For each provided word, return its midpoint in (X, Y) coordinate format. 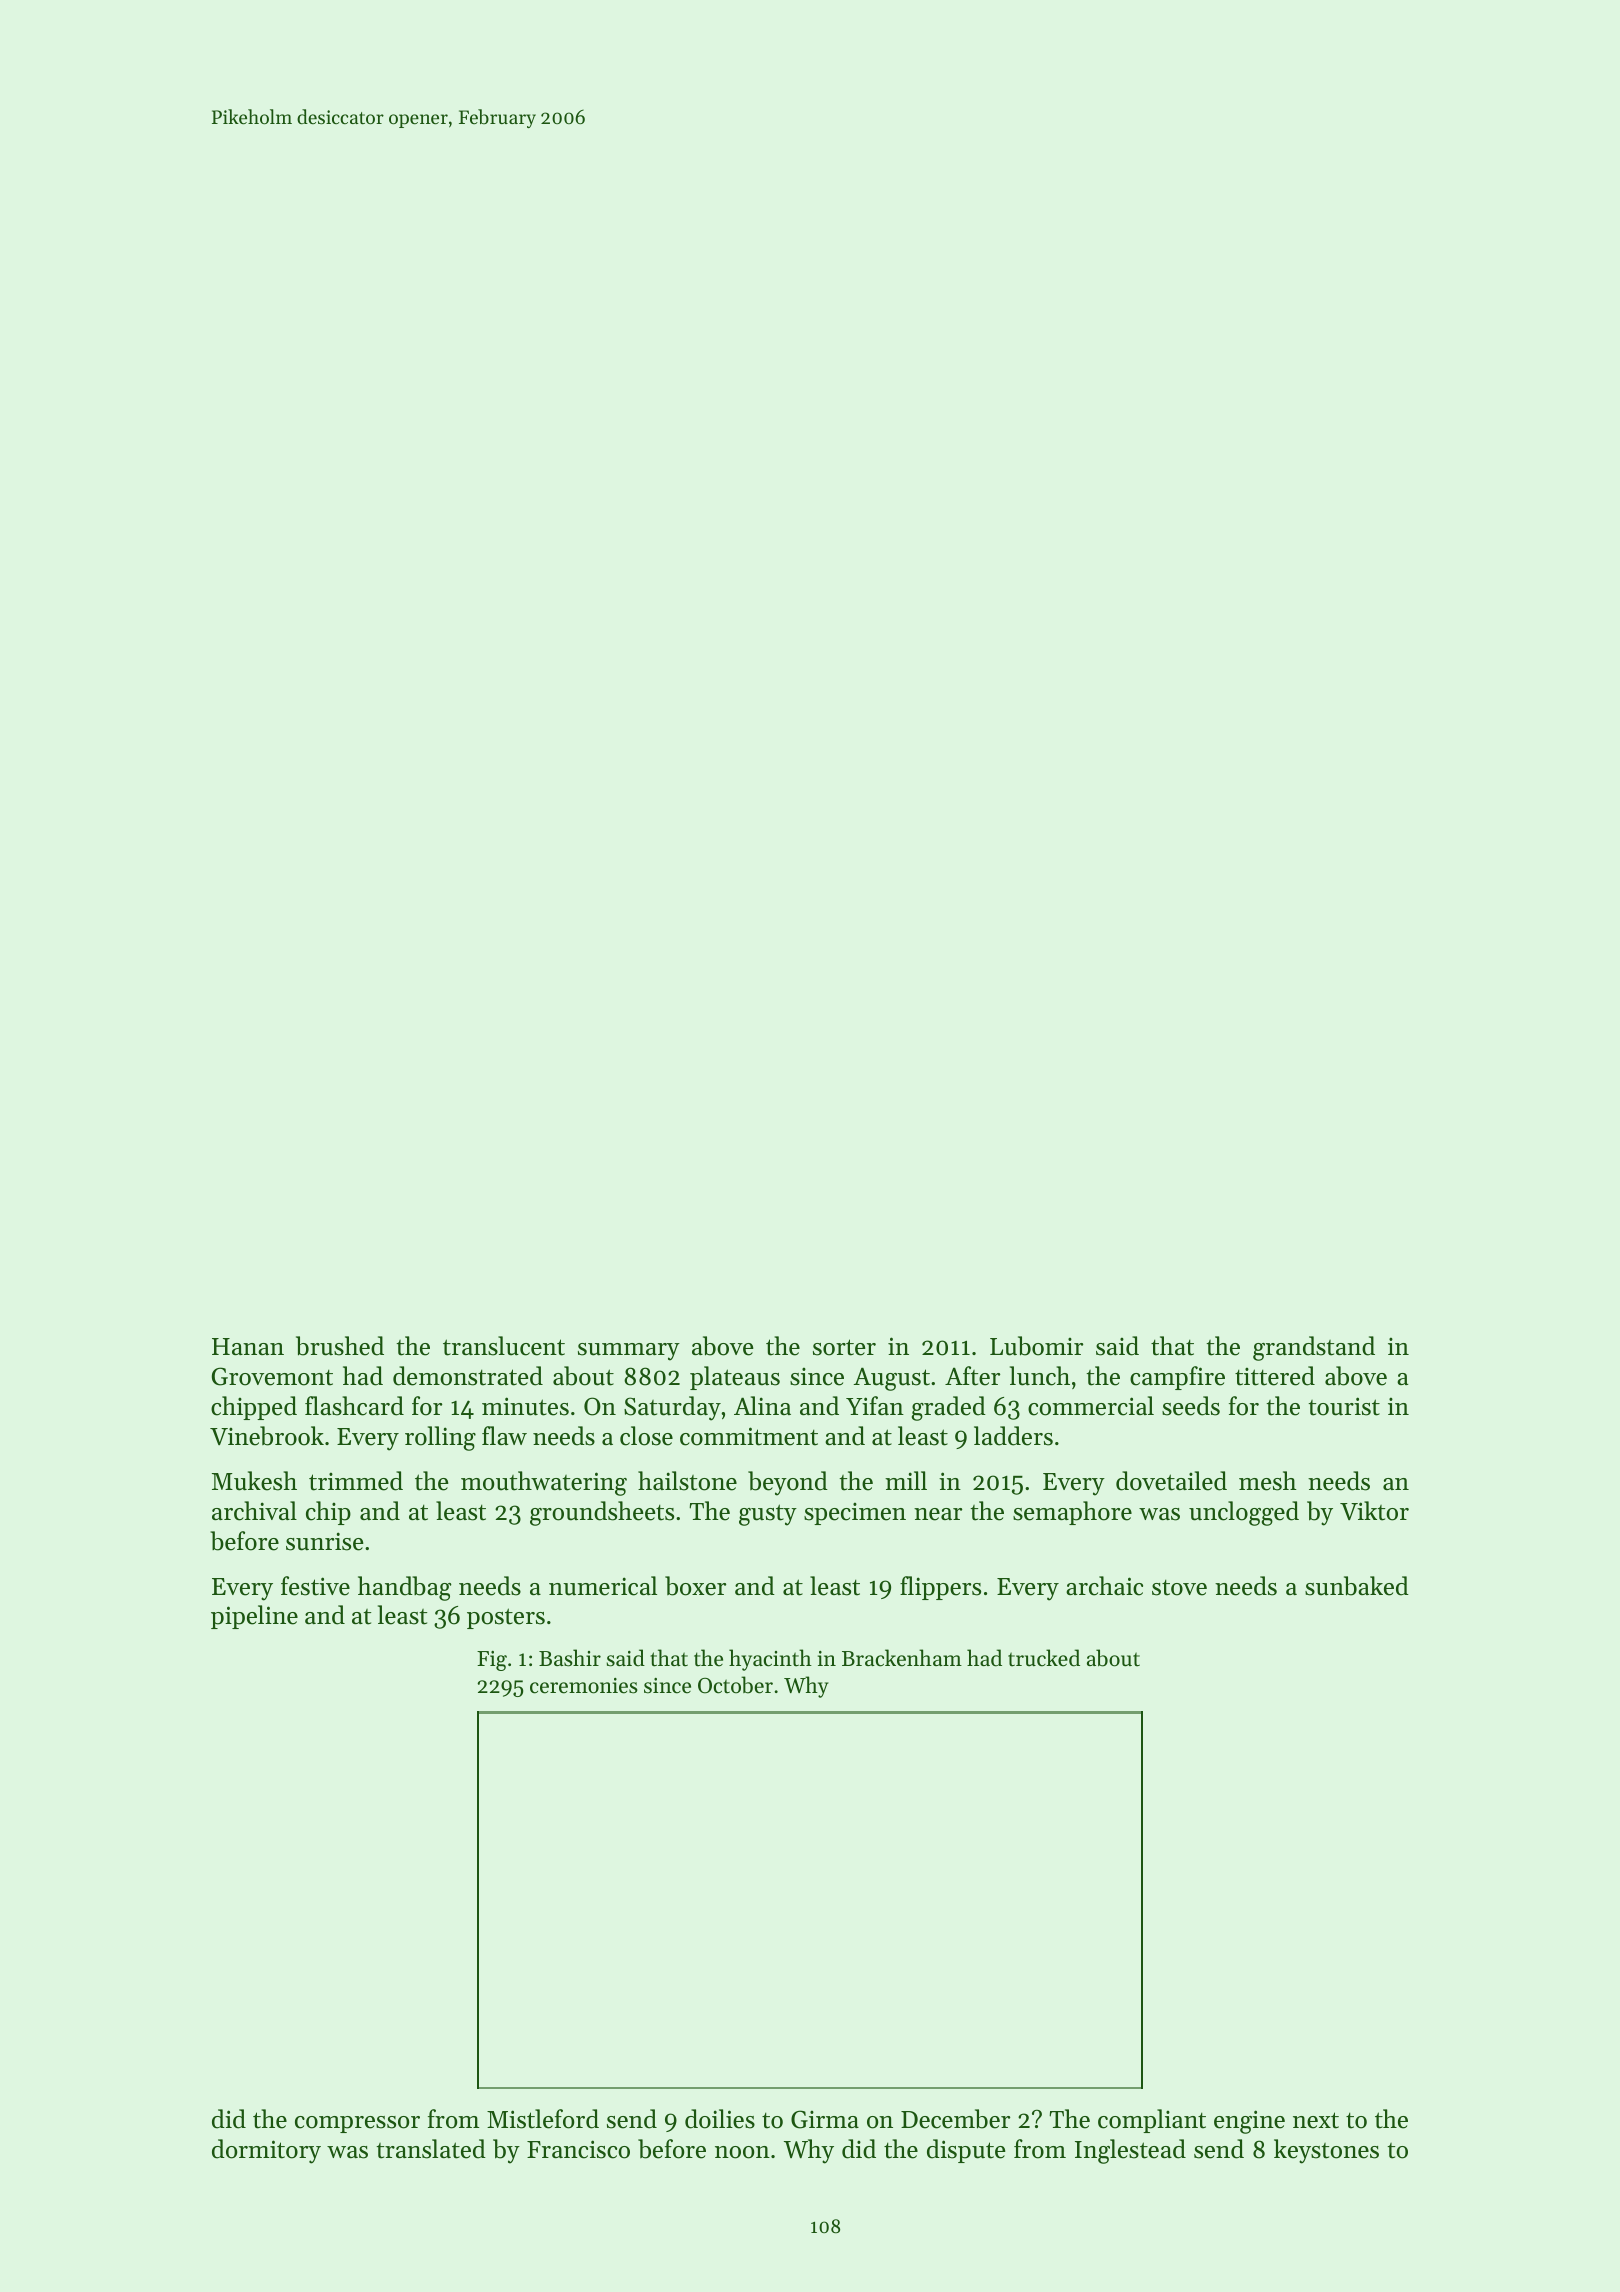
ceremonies (584, 1686)
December (955, 2119)
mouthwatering (544, 1483)
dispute (966, 2151)
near (938, 1514)
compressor (357, 2124)
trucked (1044, 1658)
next (1316, 2120)
